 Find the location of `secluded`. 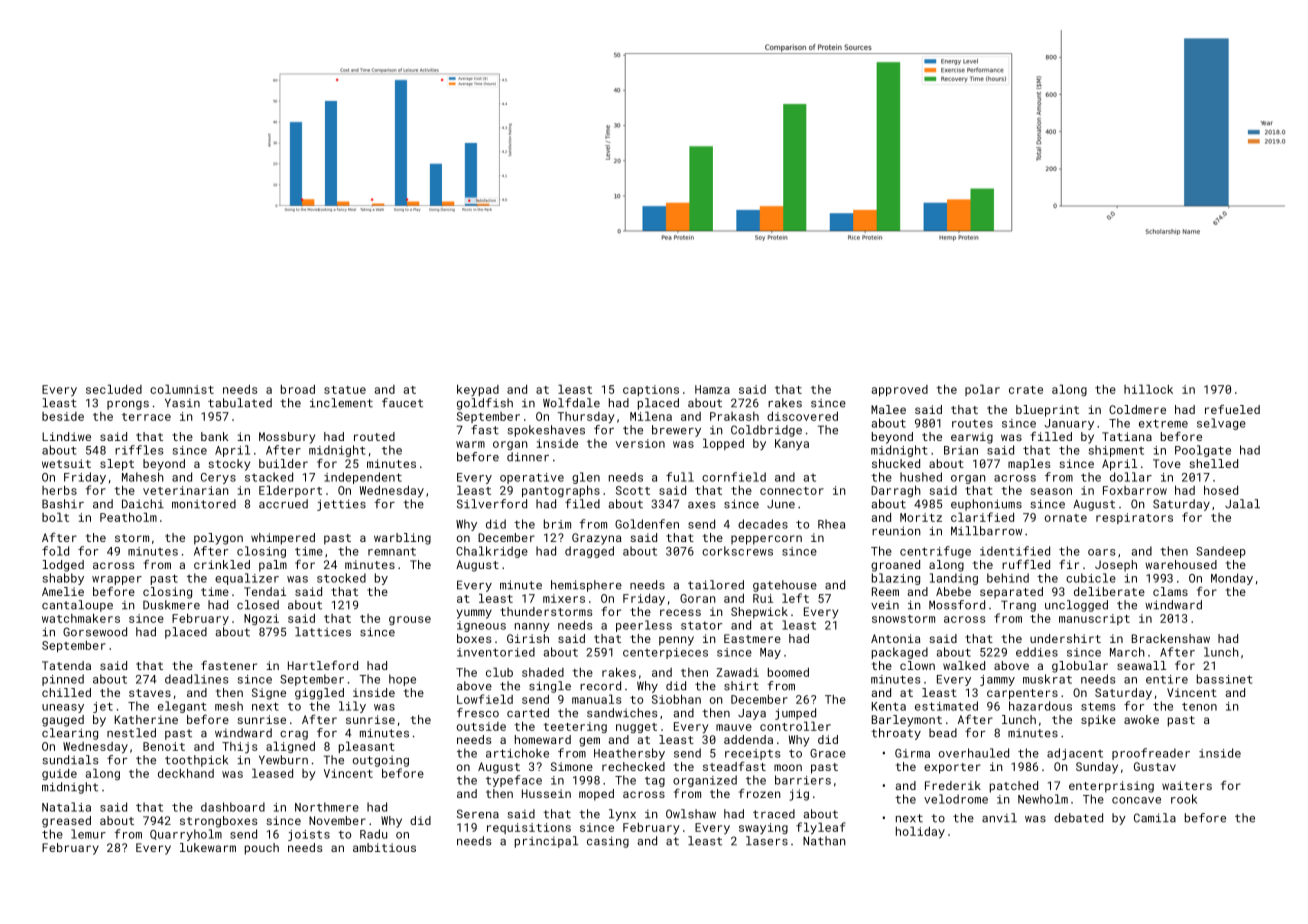

secluded is located at coordinates (114, 389).
